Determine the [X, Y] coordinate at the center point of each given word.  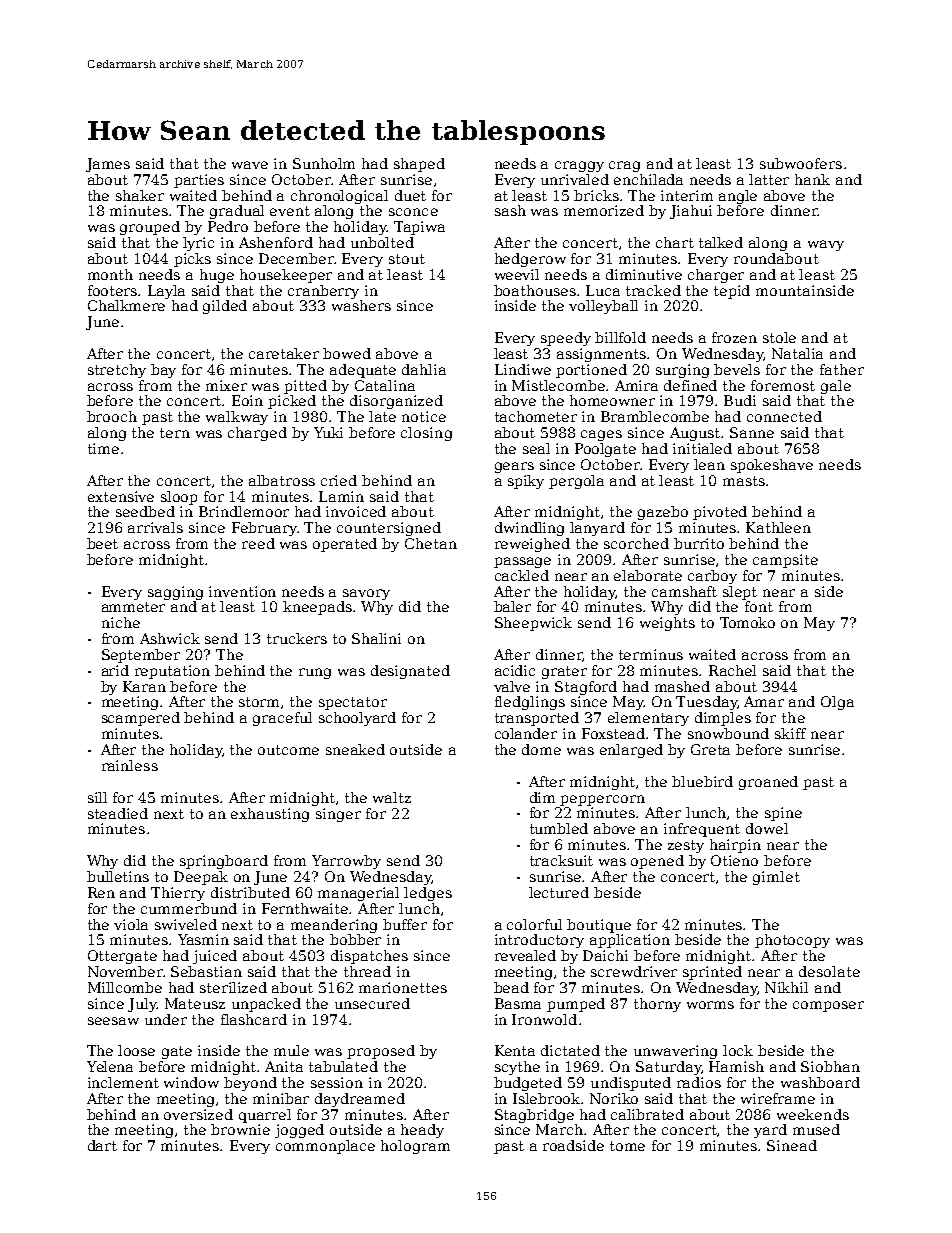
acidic [515, 670]
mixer [226, 385]
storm [259, 702]
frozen [734, 337]
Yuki [328, 432]
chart [675, 242]
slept [740, 593]
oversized [198, 1114]
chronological [339, 197]
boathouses [535, 290]
